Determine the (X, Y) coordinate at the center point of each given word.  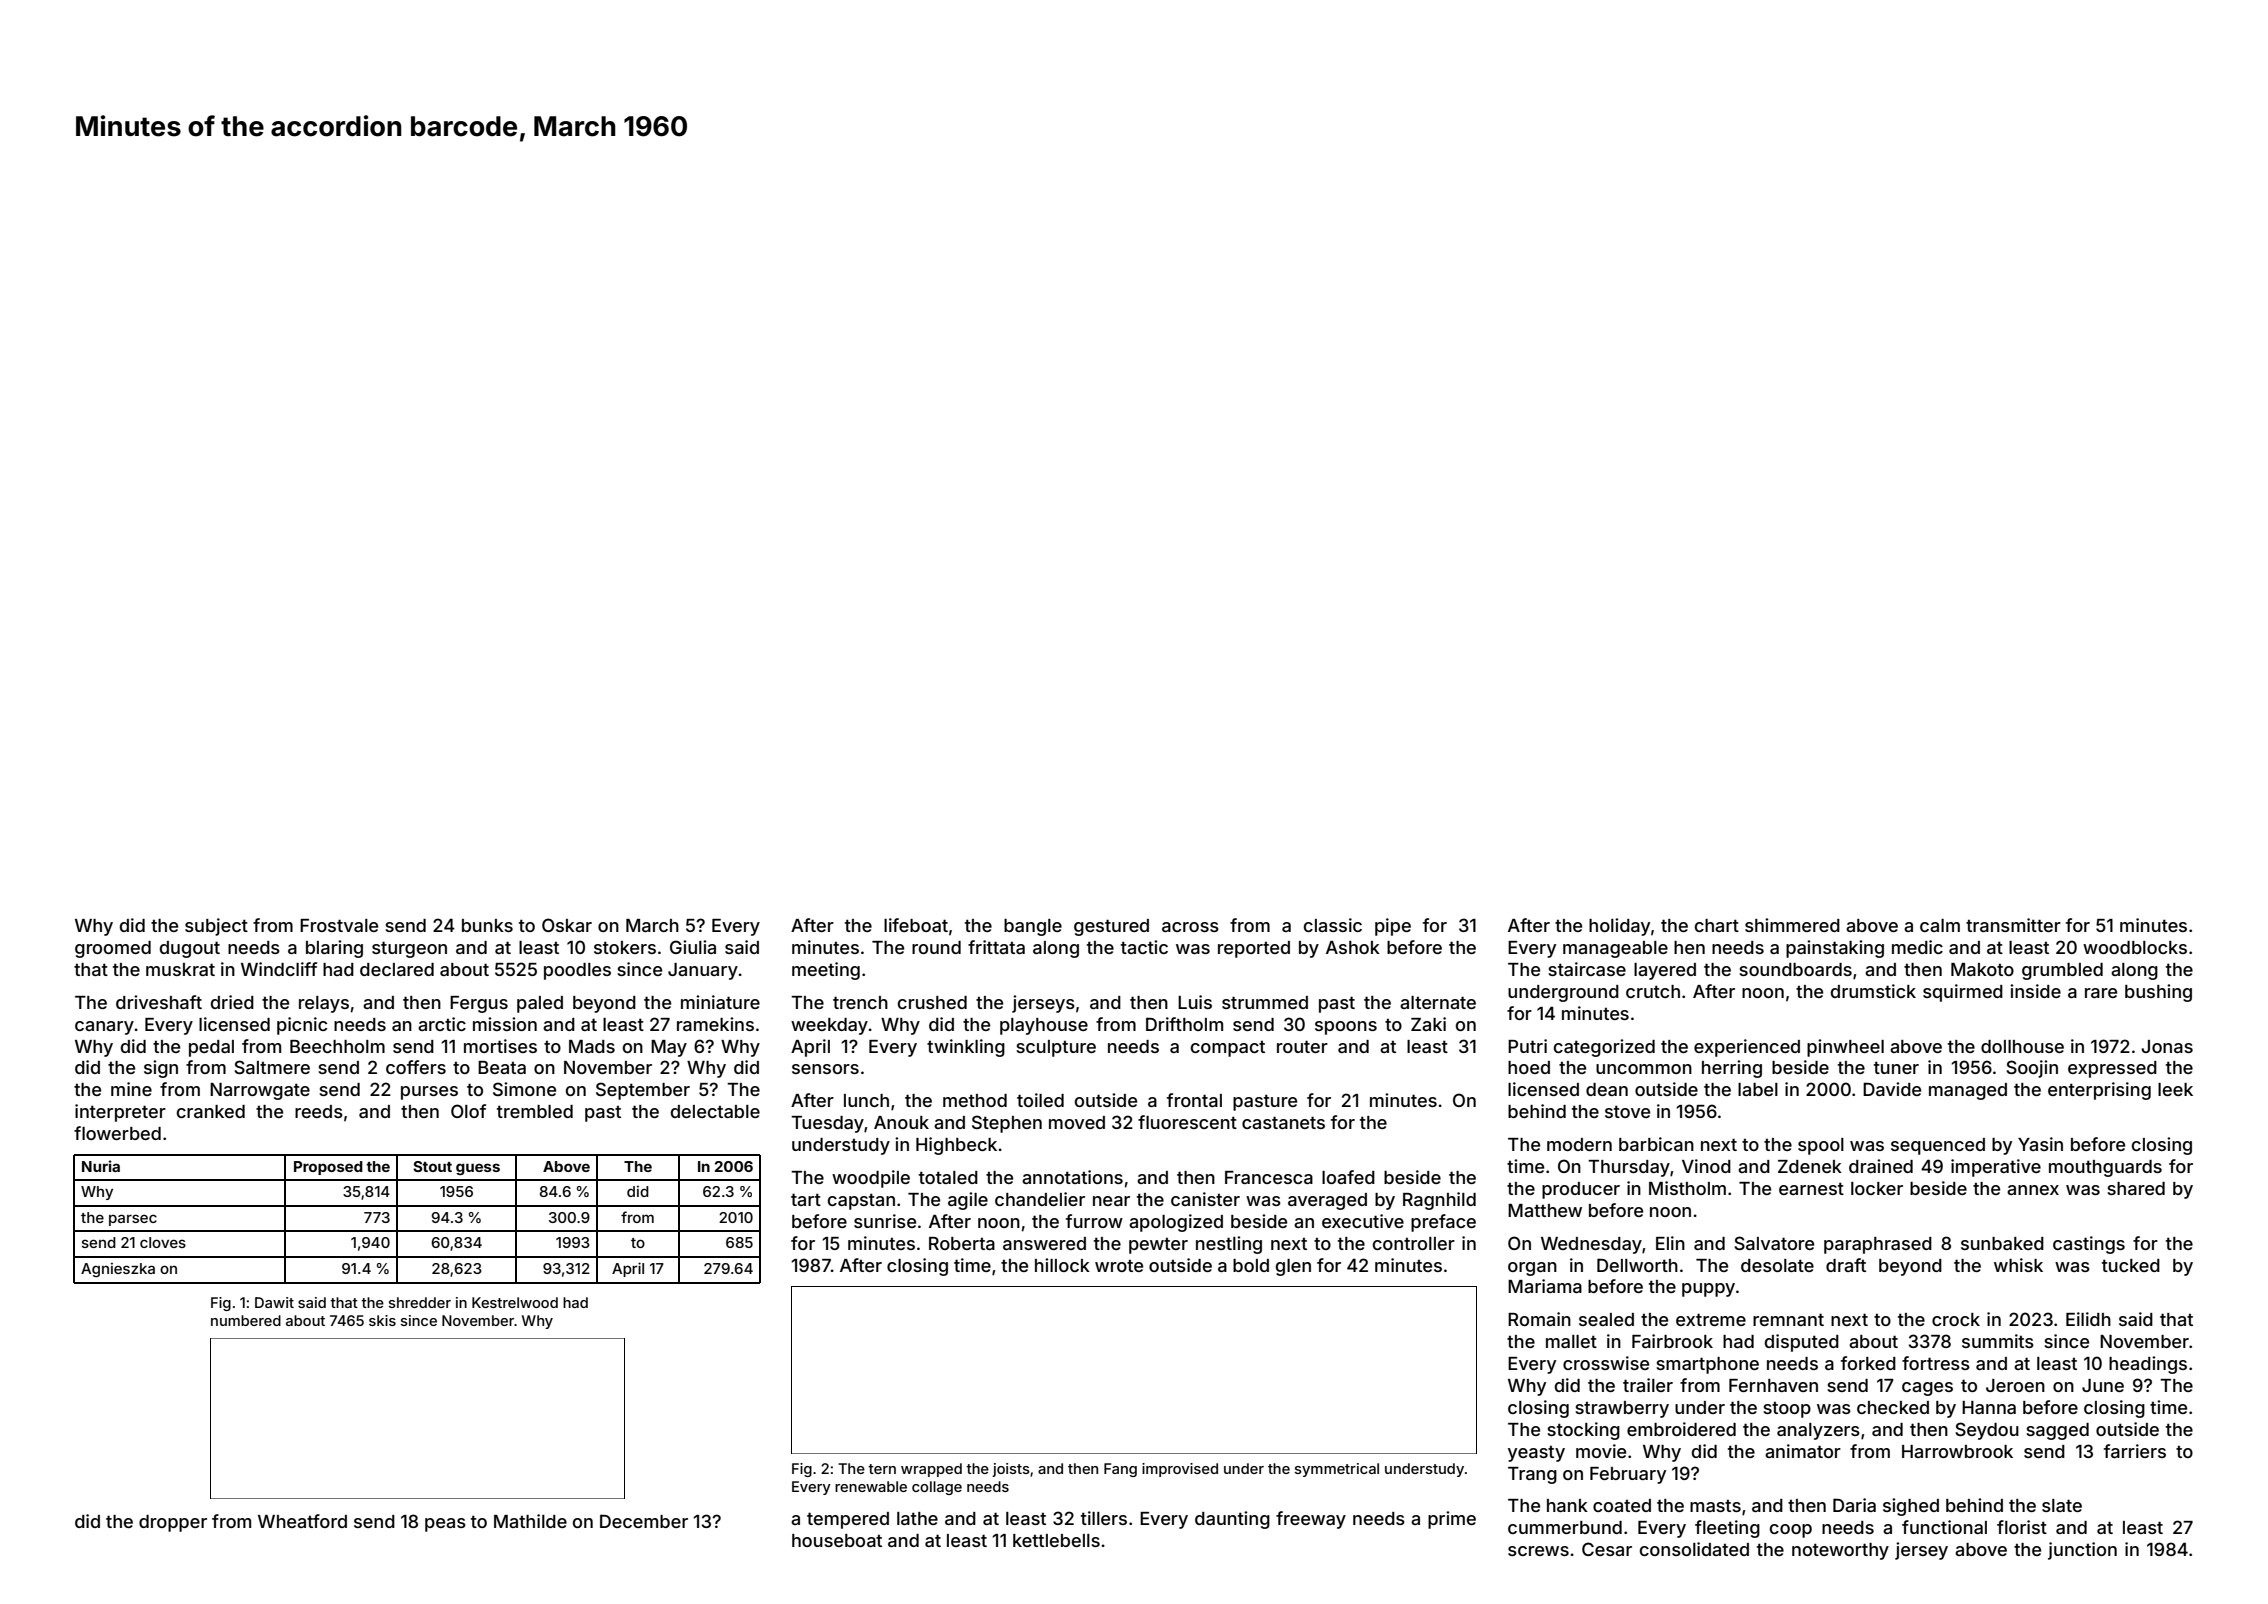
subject (216, 927)
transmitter (2013, 925)
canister (1205, 1199)
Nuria (101, 1166)
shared (2136, 1188)
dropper (173, 1523)
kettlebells (1056, 1540)
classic (1333, 925)
